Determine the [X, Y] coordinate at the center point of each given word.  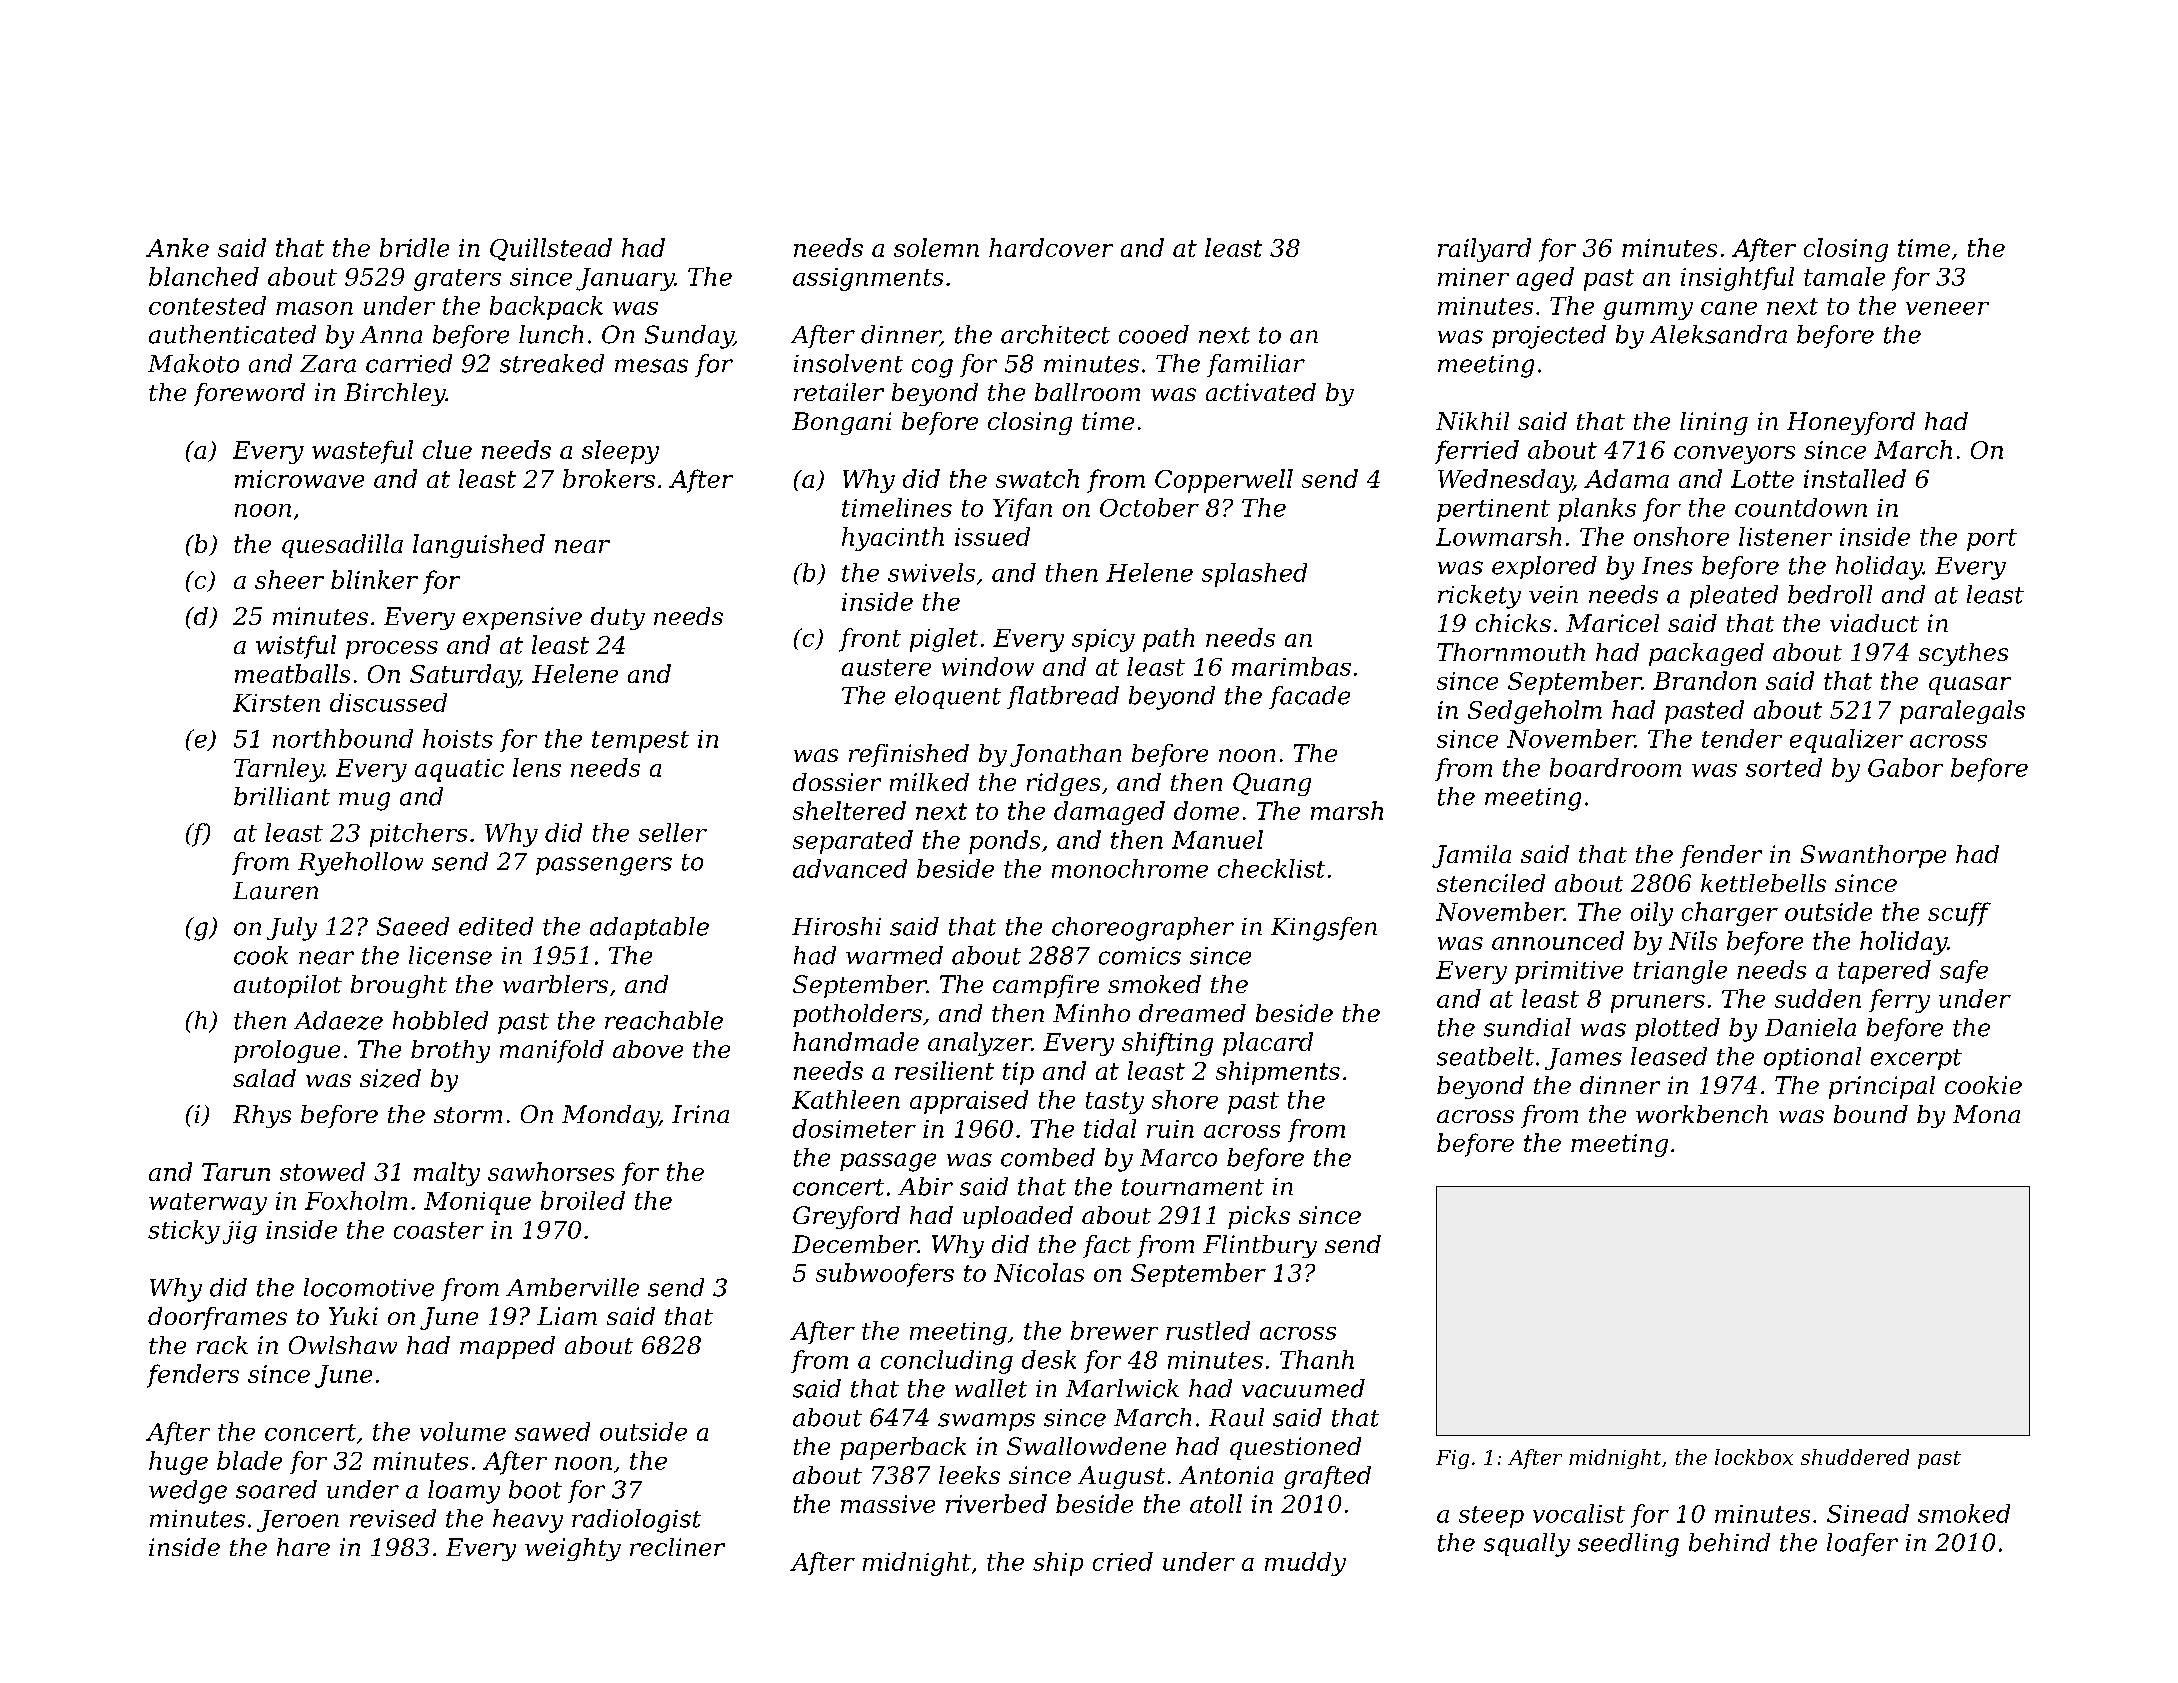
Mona [1986, 1114]
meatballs [292, 673]
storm [468, 1115]
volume [463, 1431]
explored [1544, 567]
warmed [894, 955]
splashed [1254, 575]
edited [496, 926]
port [1992, 540]
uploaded [1018, 1217]
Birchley [395, 394]
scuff [1959, 914]
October [1149, 507]
